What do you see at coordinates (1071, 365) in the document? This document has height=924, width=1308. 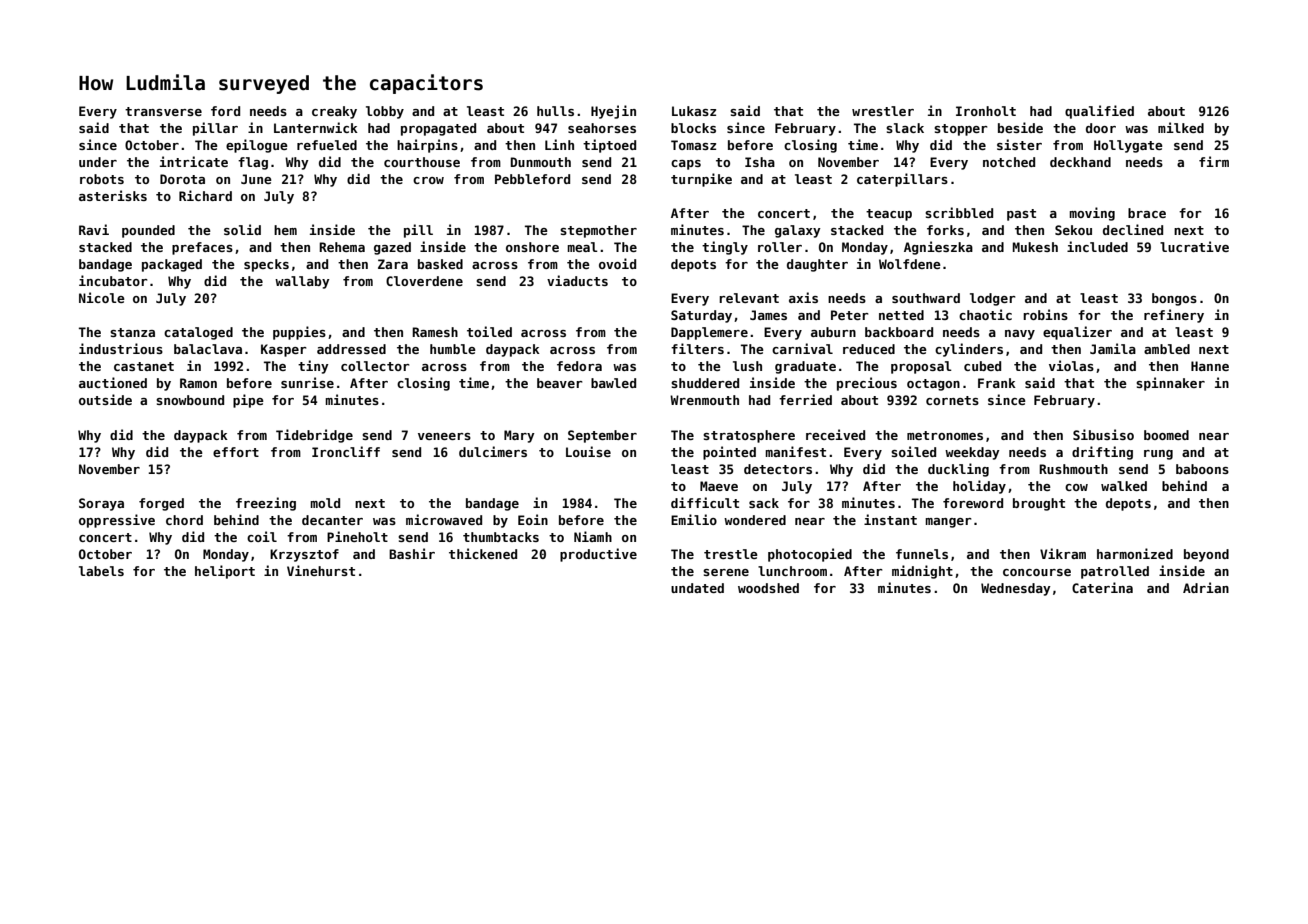 I see `violas` at bounding box center [1071, 365].
